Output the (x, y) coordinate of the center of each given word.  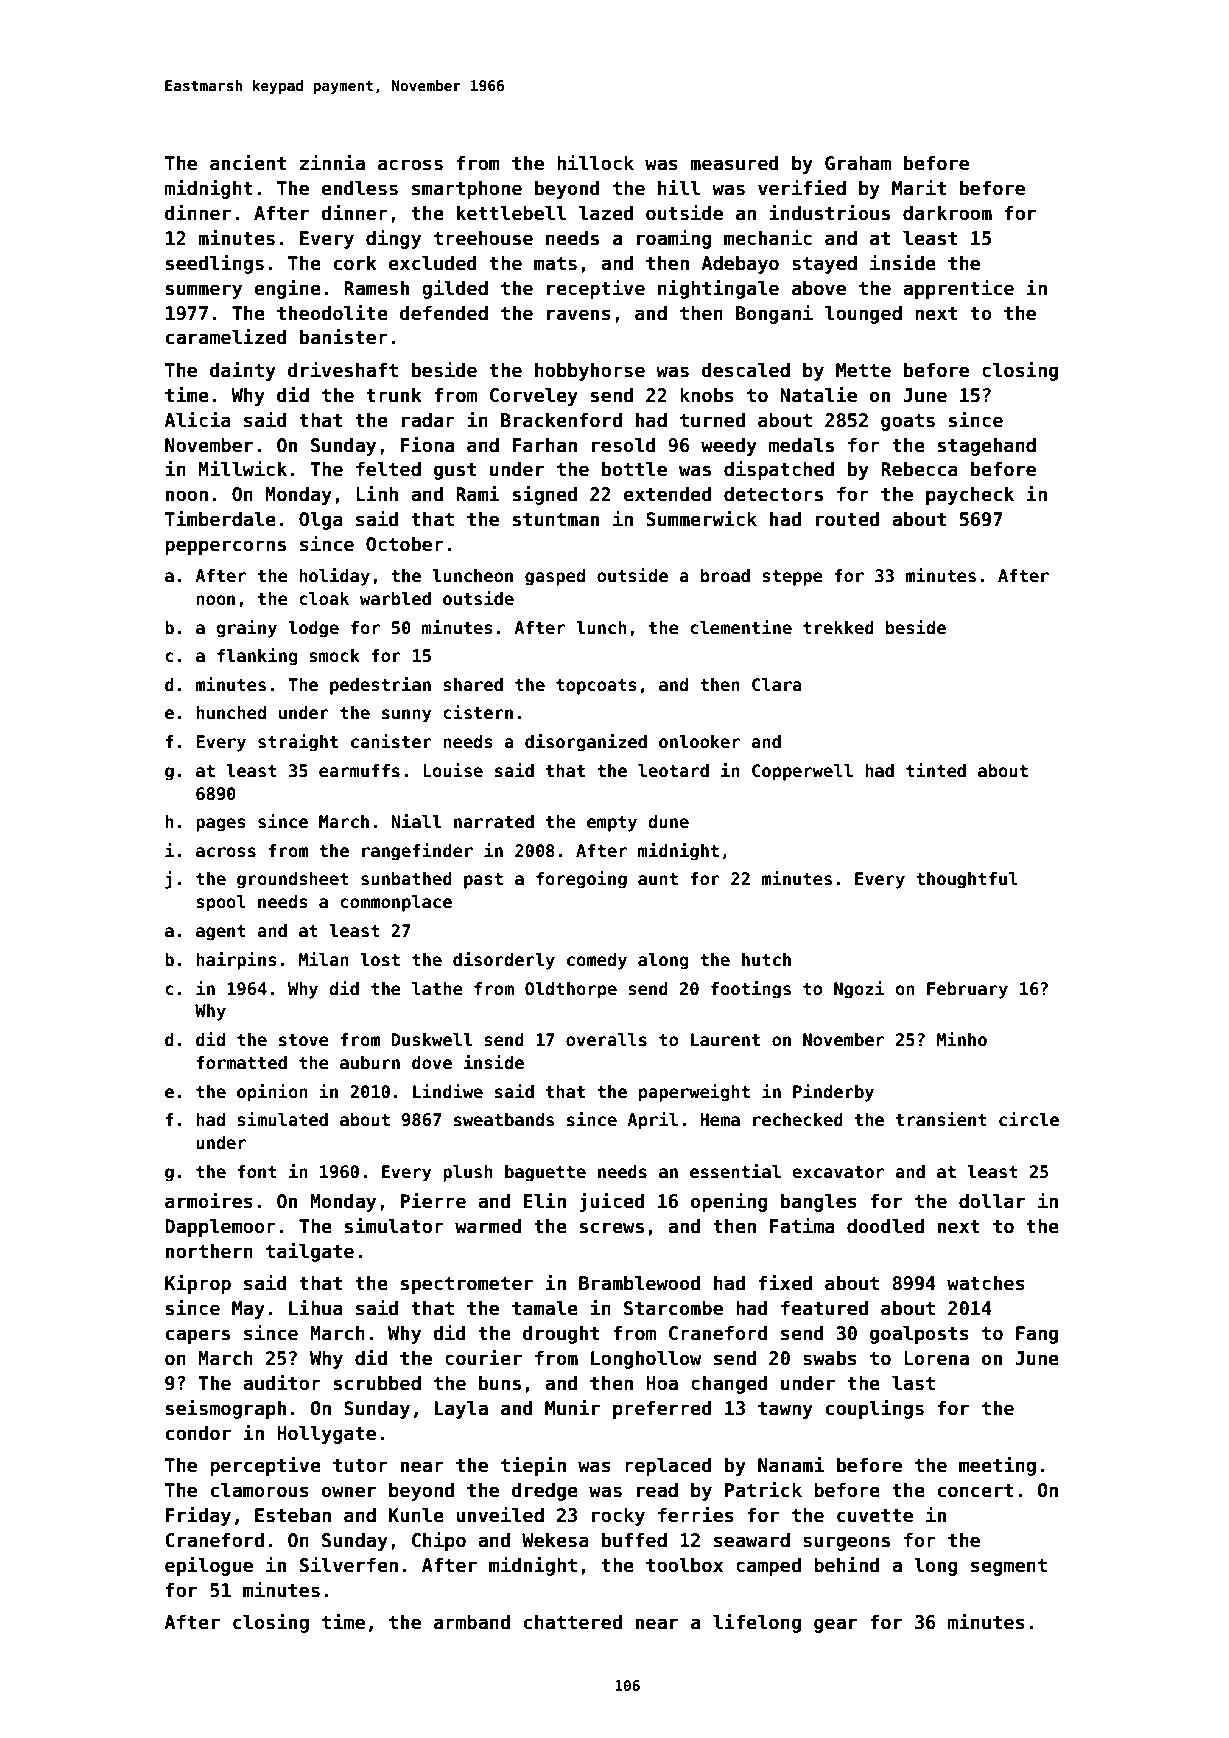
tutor (360, 1466)
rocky (618, 1517)
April (652, 1121)
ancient (248, 163)
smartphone (467, 189)
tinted (936, 770)
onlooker (699, 742)
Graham (858, 163)
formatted (241, 1063)
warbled (395, 599)
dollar (992, 1201)
